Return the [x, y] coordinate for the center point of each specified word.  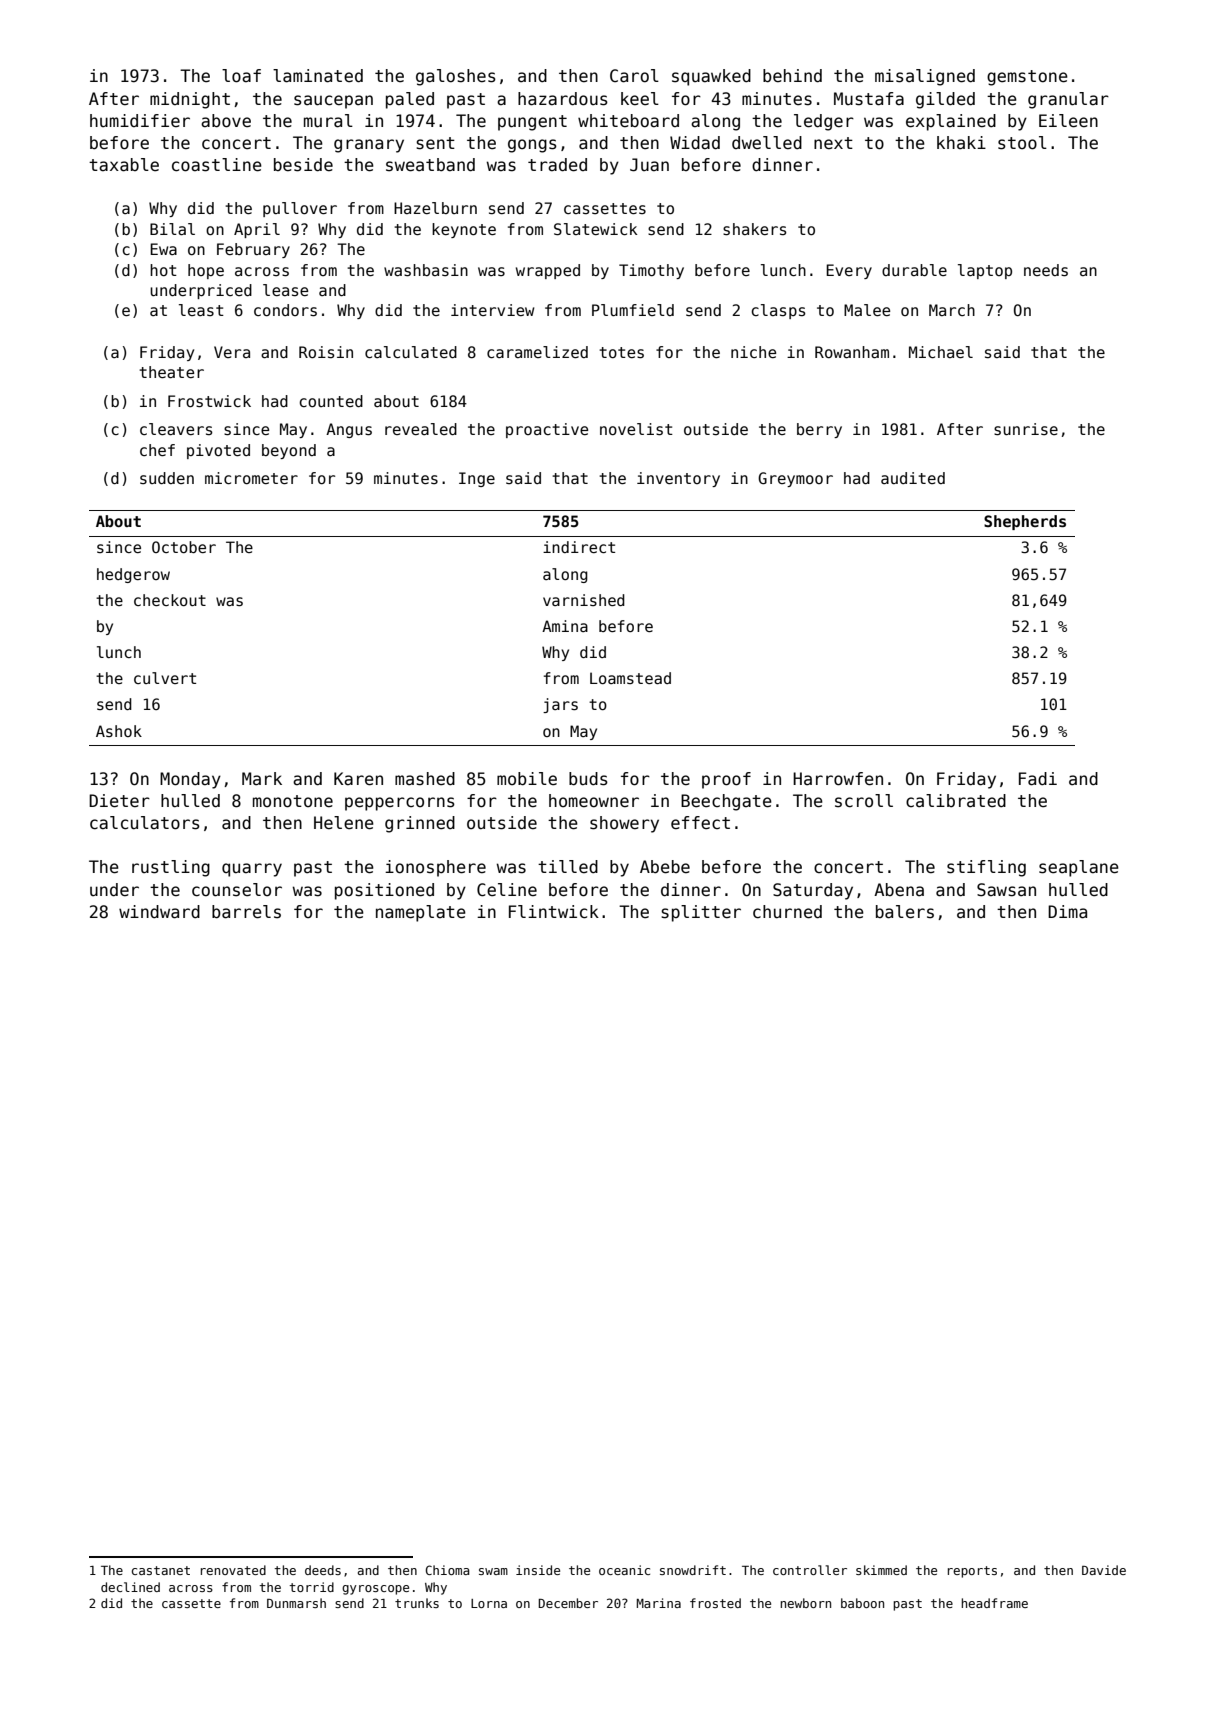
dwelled [767, 143]
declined [130, 1587]
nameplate [421, 913]
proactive [547, 430]
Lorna [489, 1603]
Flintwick [554, 912]
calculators [145, 823]
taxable [124, 165]
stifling [986, 868]
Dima [1067, 912]
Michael [941, 352]
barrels [246, 912]
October [184, 547]
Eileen [1068, 121]
